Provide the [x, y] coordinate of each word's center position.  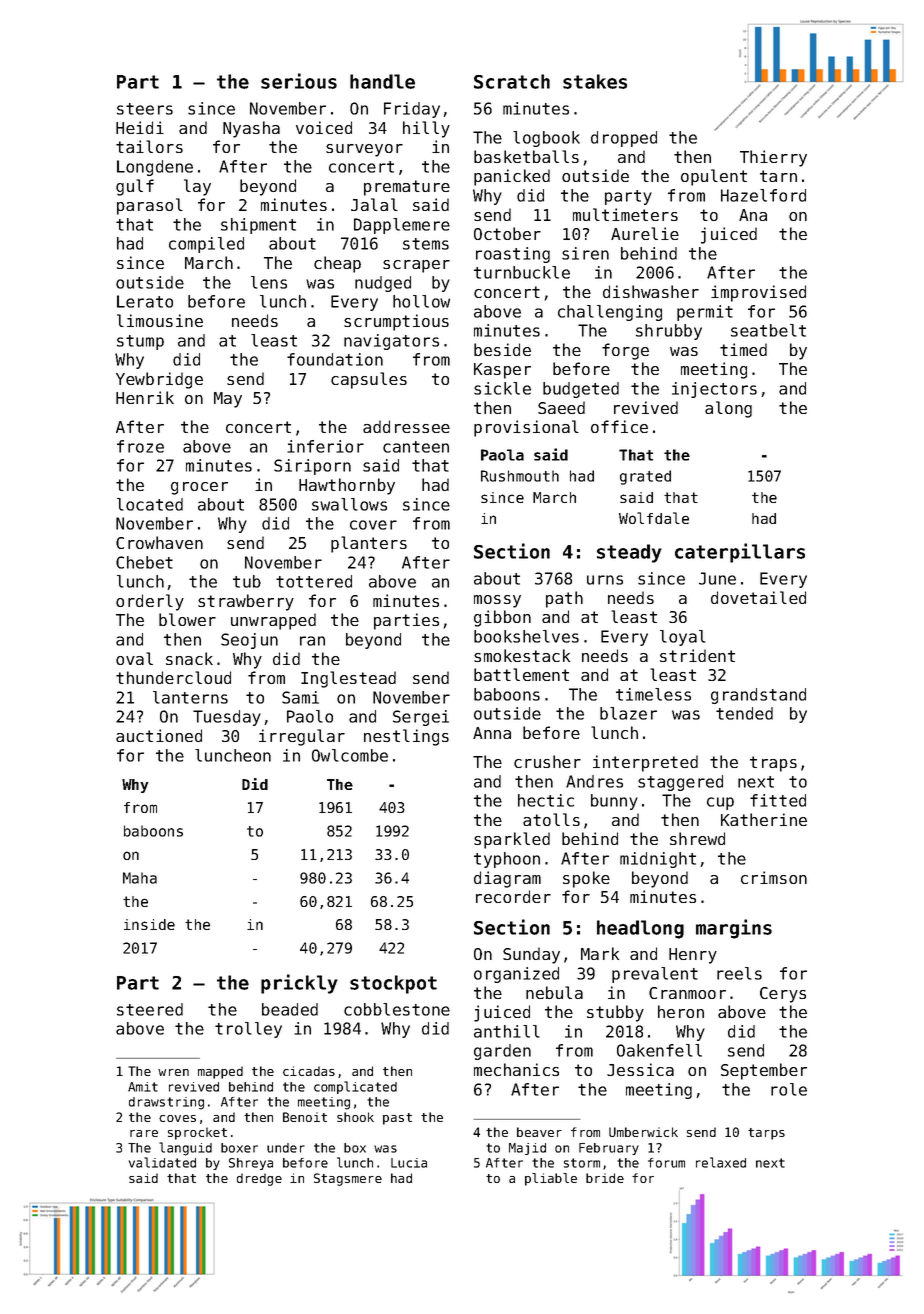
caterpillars [740, 553]
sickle [502, 388]
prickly [299, 984]
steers [145, 109]
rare [144, 1133]
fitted [778, 800]
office [619, 426]
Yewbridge [159, 380]
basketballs [526, 156]
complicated [355, 1087]
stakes [595, 81]
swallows [349, 504]
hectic [546, 800]
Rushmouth [520, 476]
